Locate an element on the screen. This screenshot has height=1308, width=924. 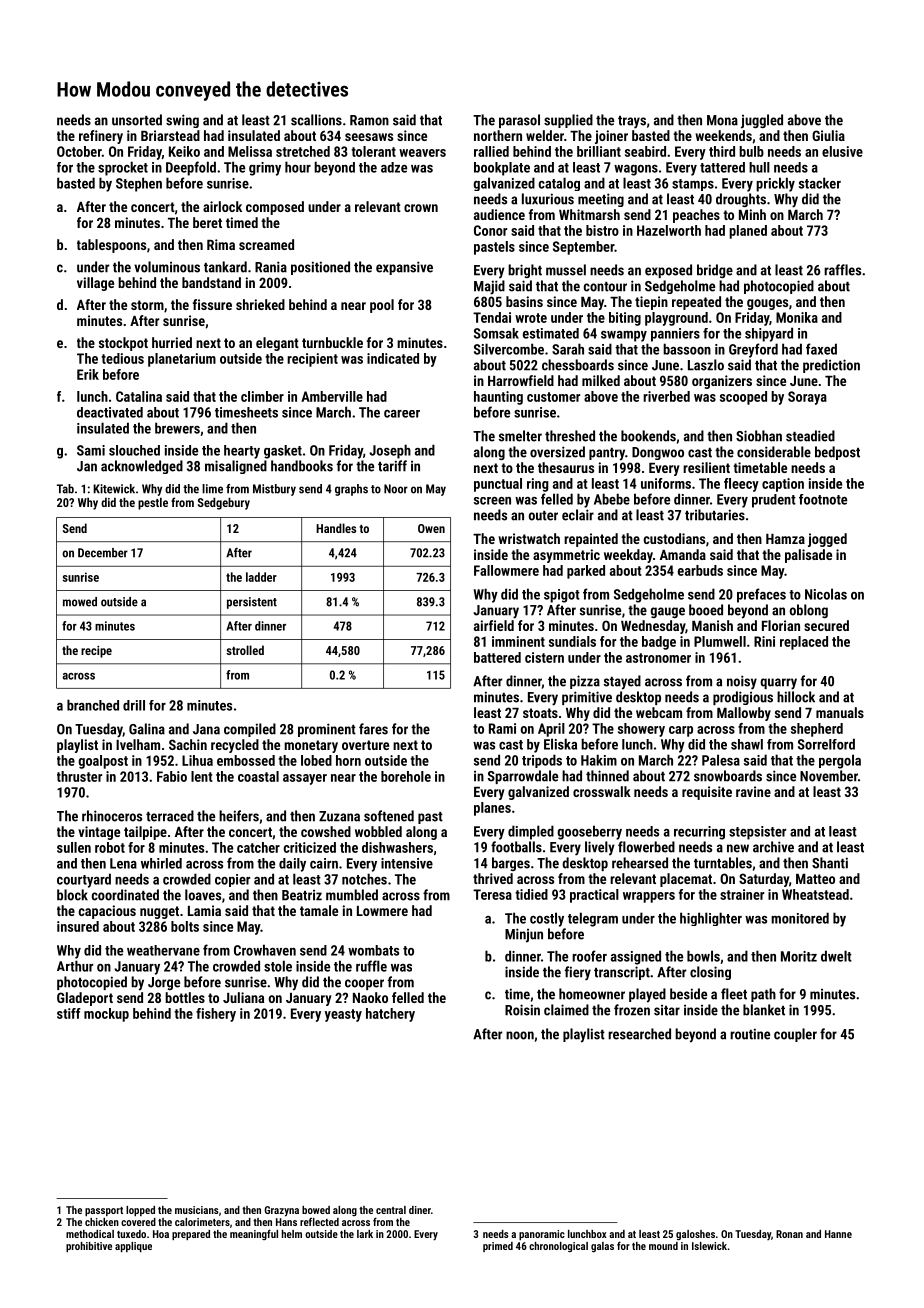
Minjun is located at coordinates (524, 935).
